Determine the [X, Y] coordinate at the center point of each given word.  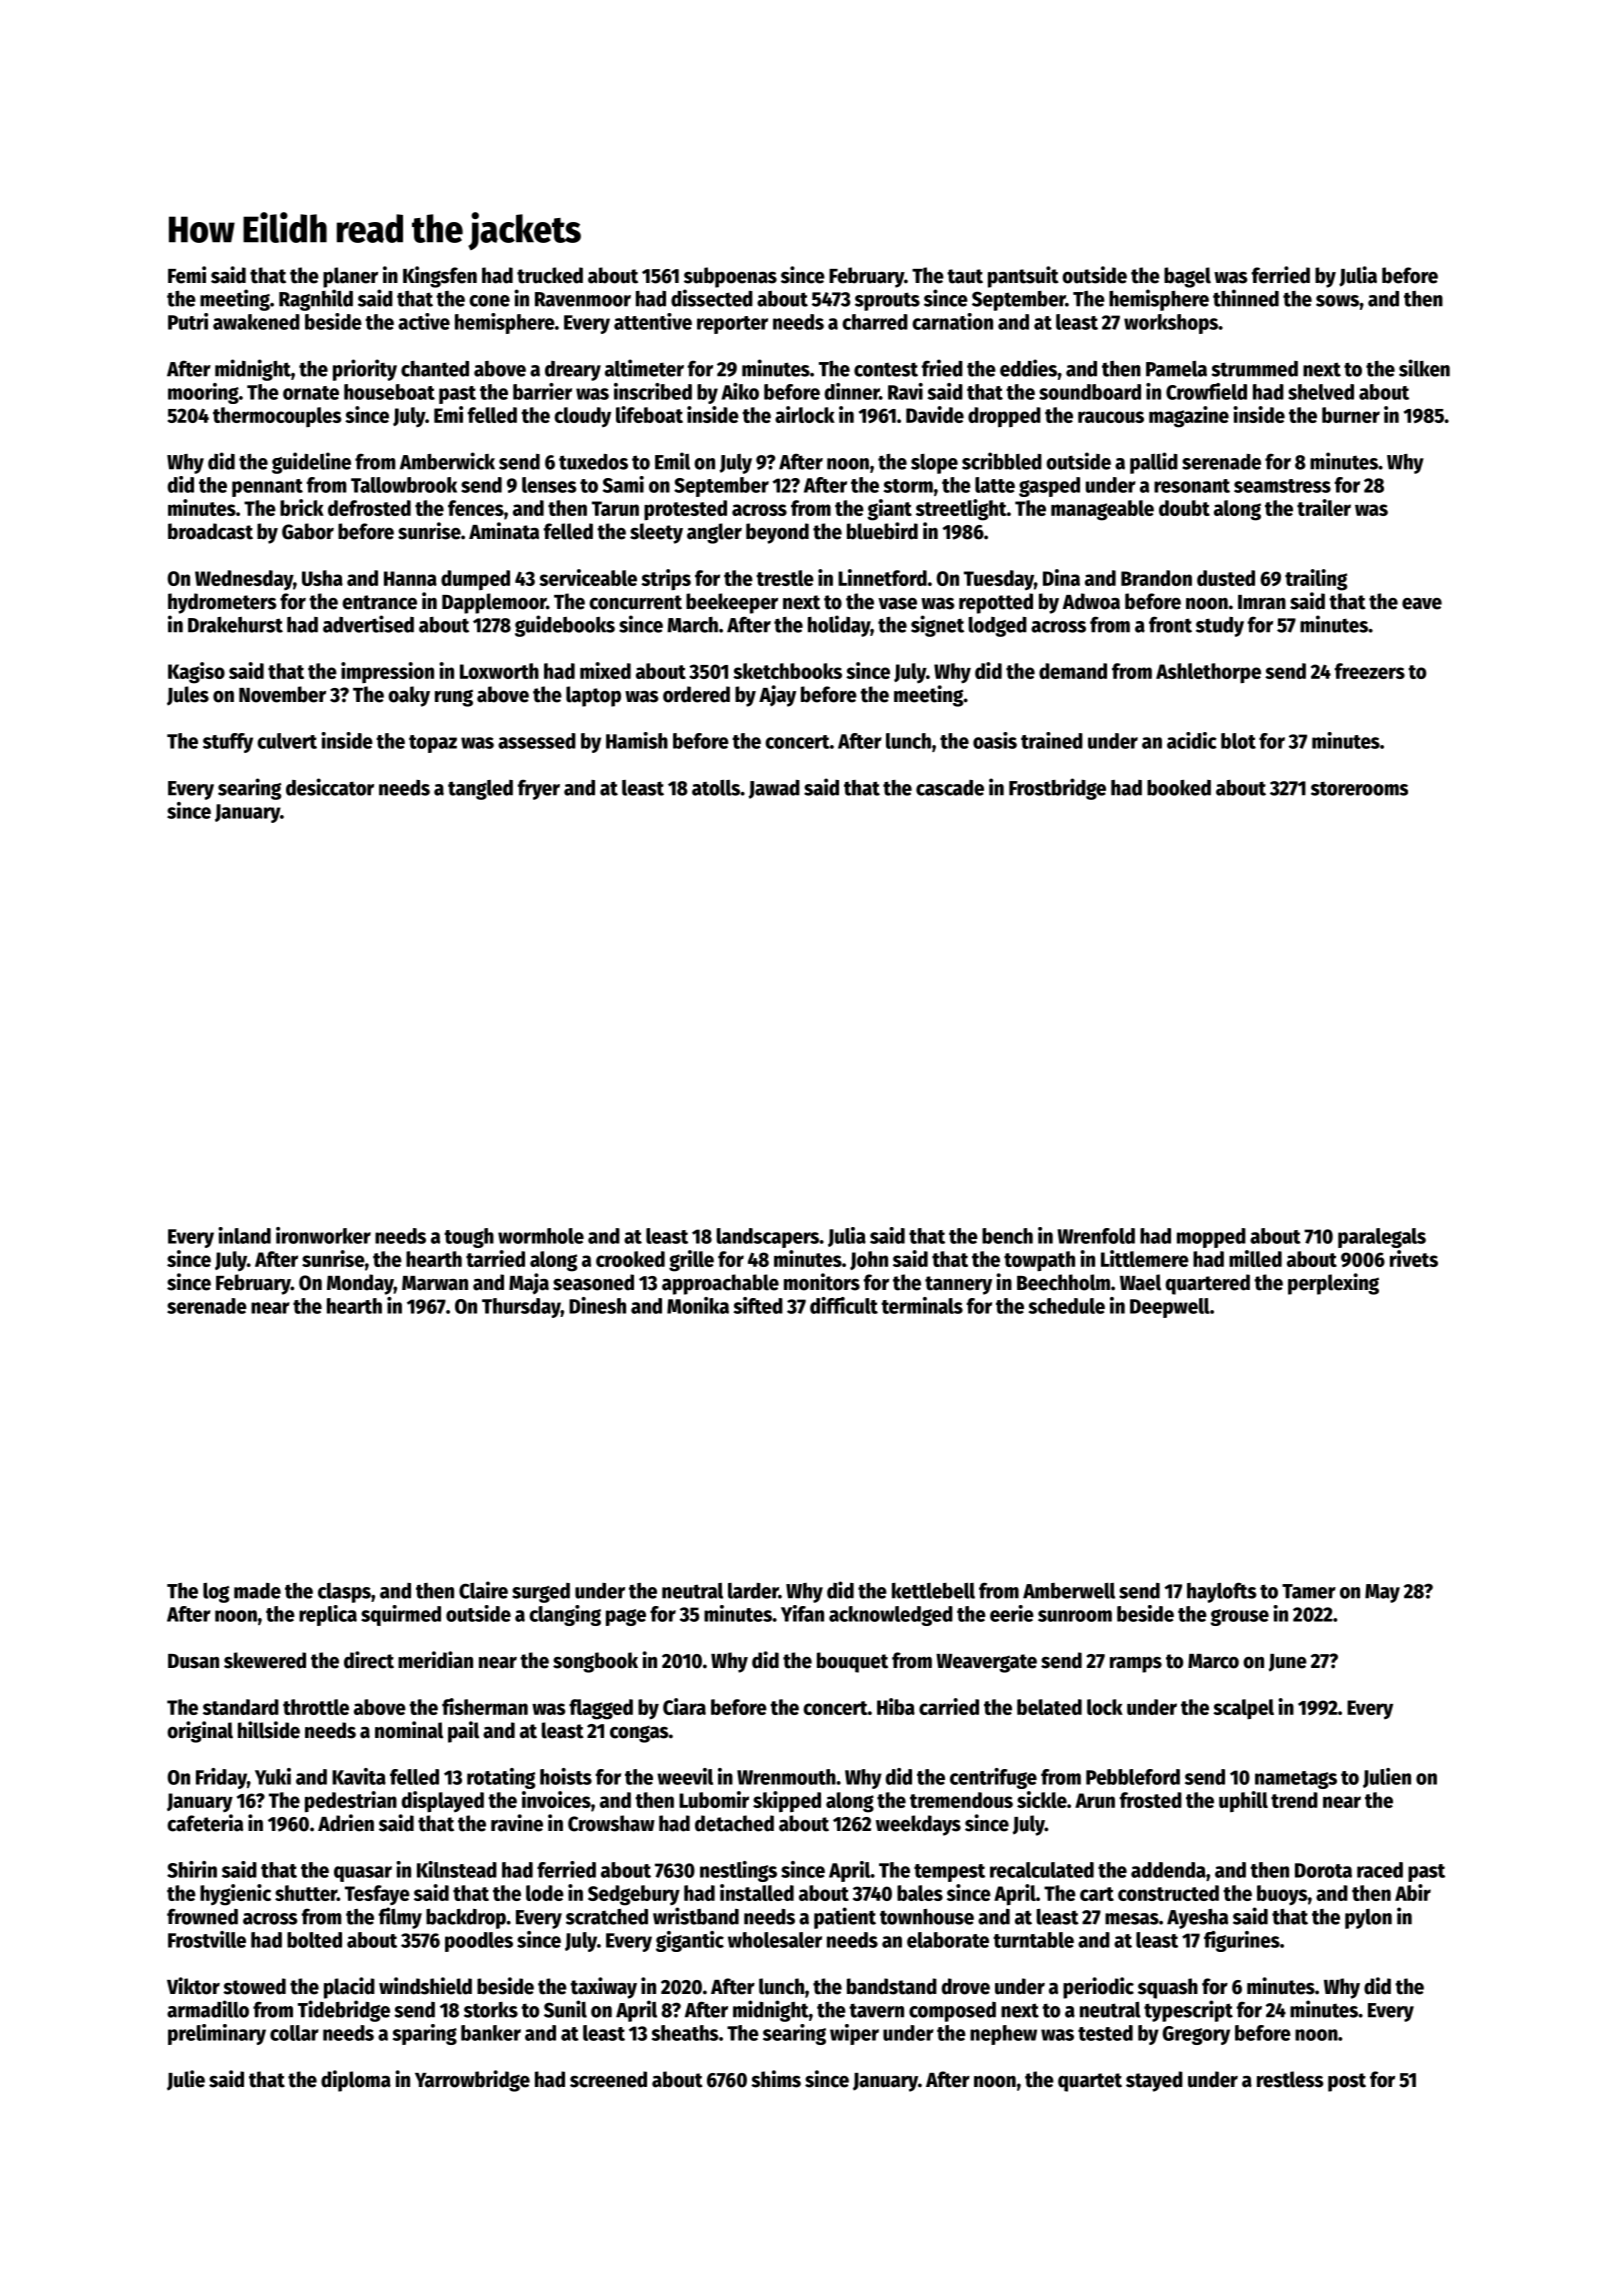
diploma [356, 2081]
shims [776, 2079]
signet [937, 626]
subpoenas [730, 277]
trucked [550, 275]
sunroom [1075, 1616]
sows [1337, 301]
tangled [480, 790]
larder [753, 1591]
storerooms [1359, 788]
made [257, 1591]
